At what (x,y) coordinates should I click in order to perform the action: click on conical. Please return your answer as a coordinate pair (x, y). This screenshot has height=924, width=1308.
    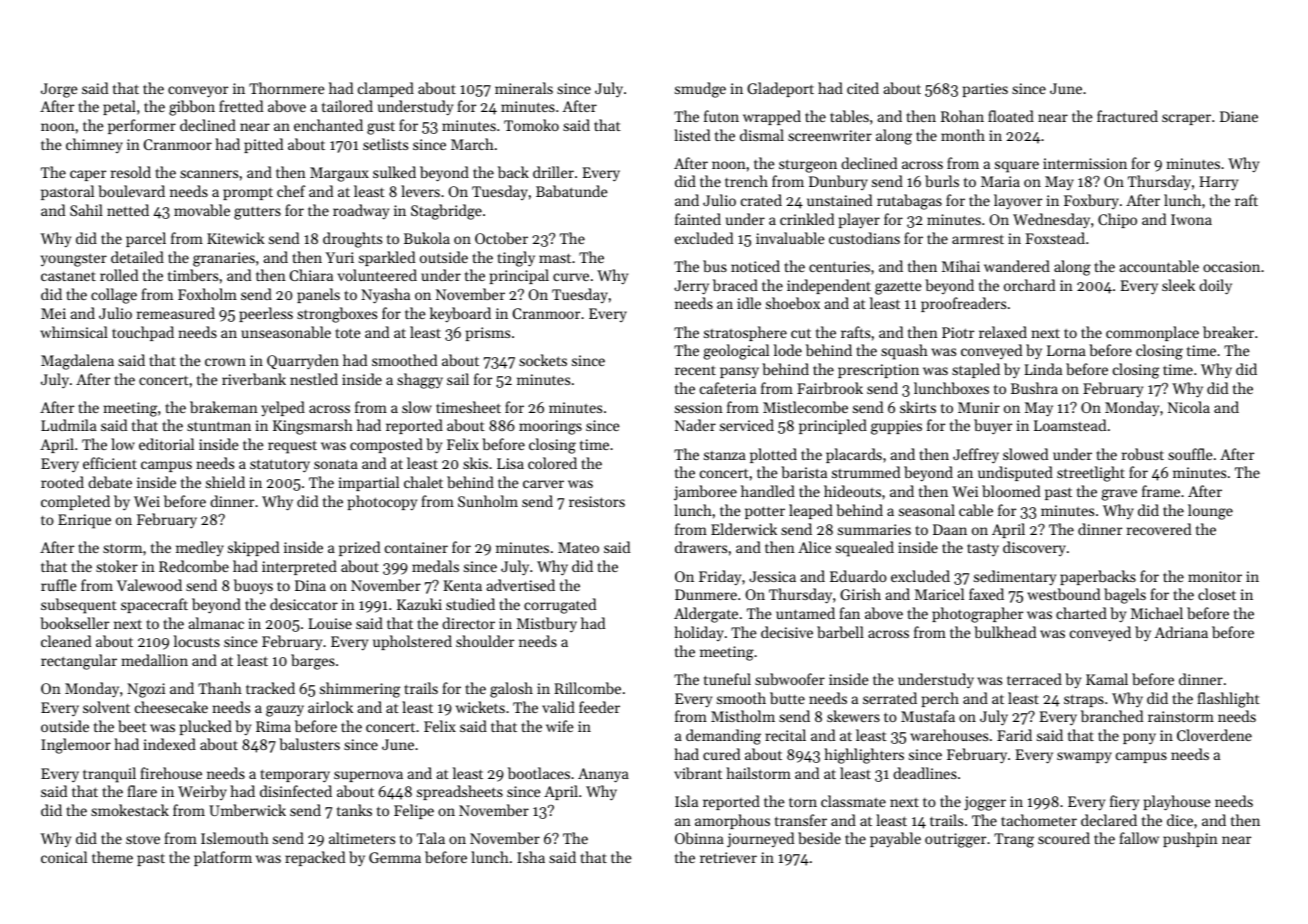
    Looking at the image, I should click on (64, 857).
